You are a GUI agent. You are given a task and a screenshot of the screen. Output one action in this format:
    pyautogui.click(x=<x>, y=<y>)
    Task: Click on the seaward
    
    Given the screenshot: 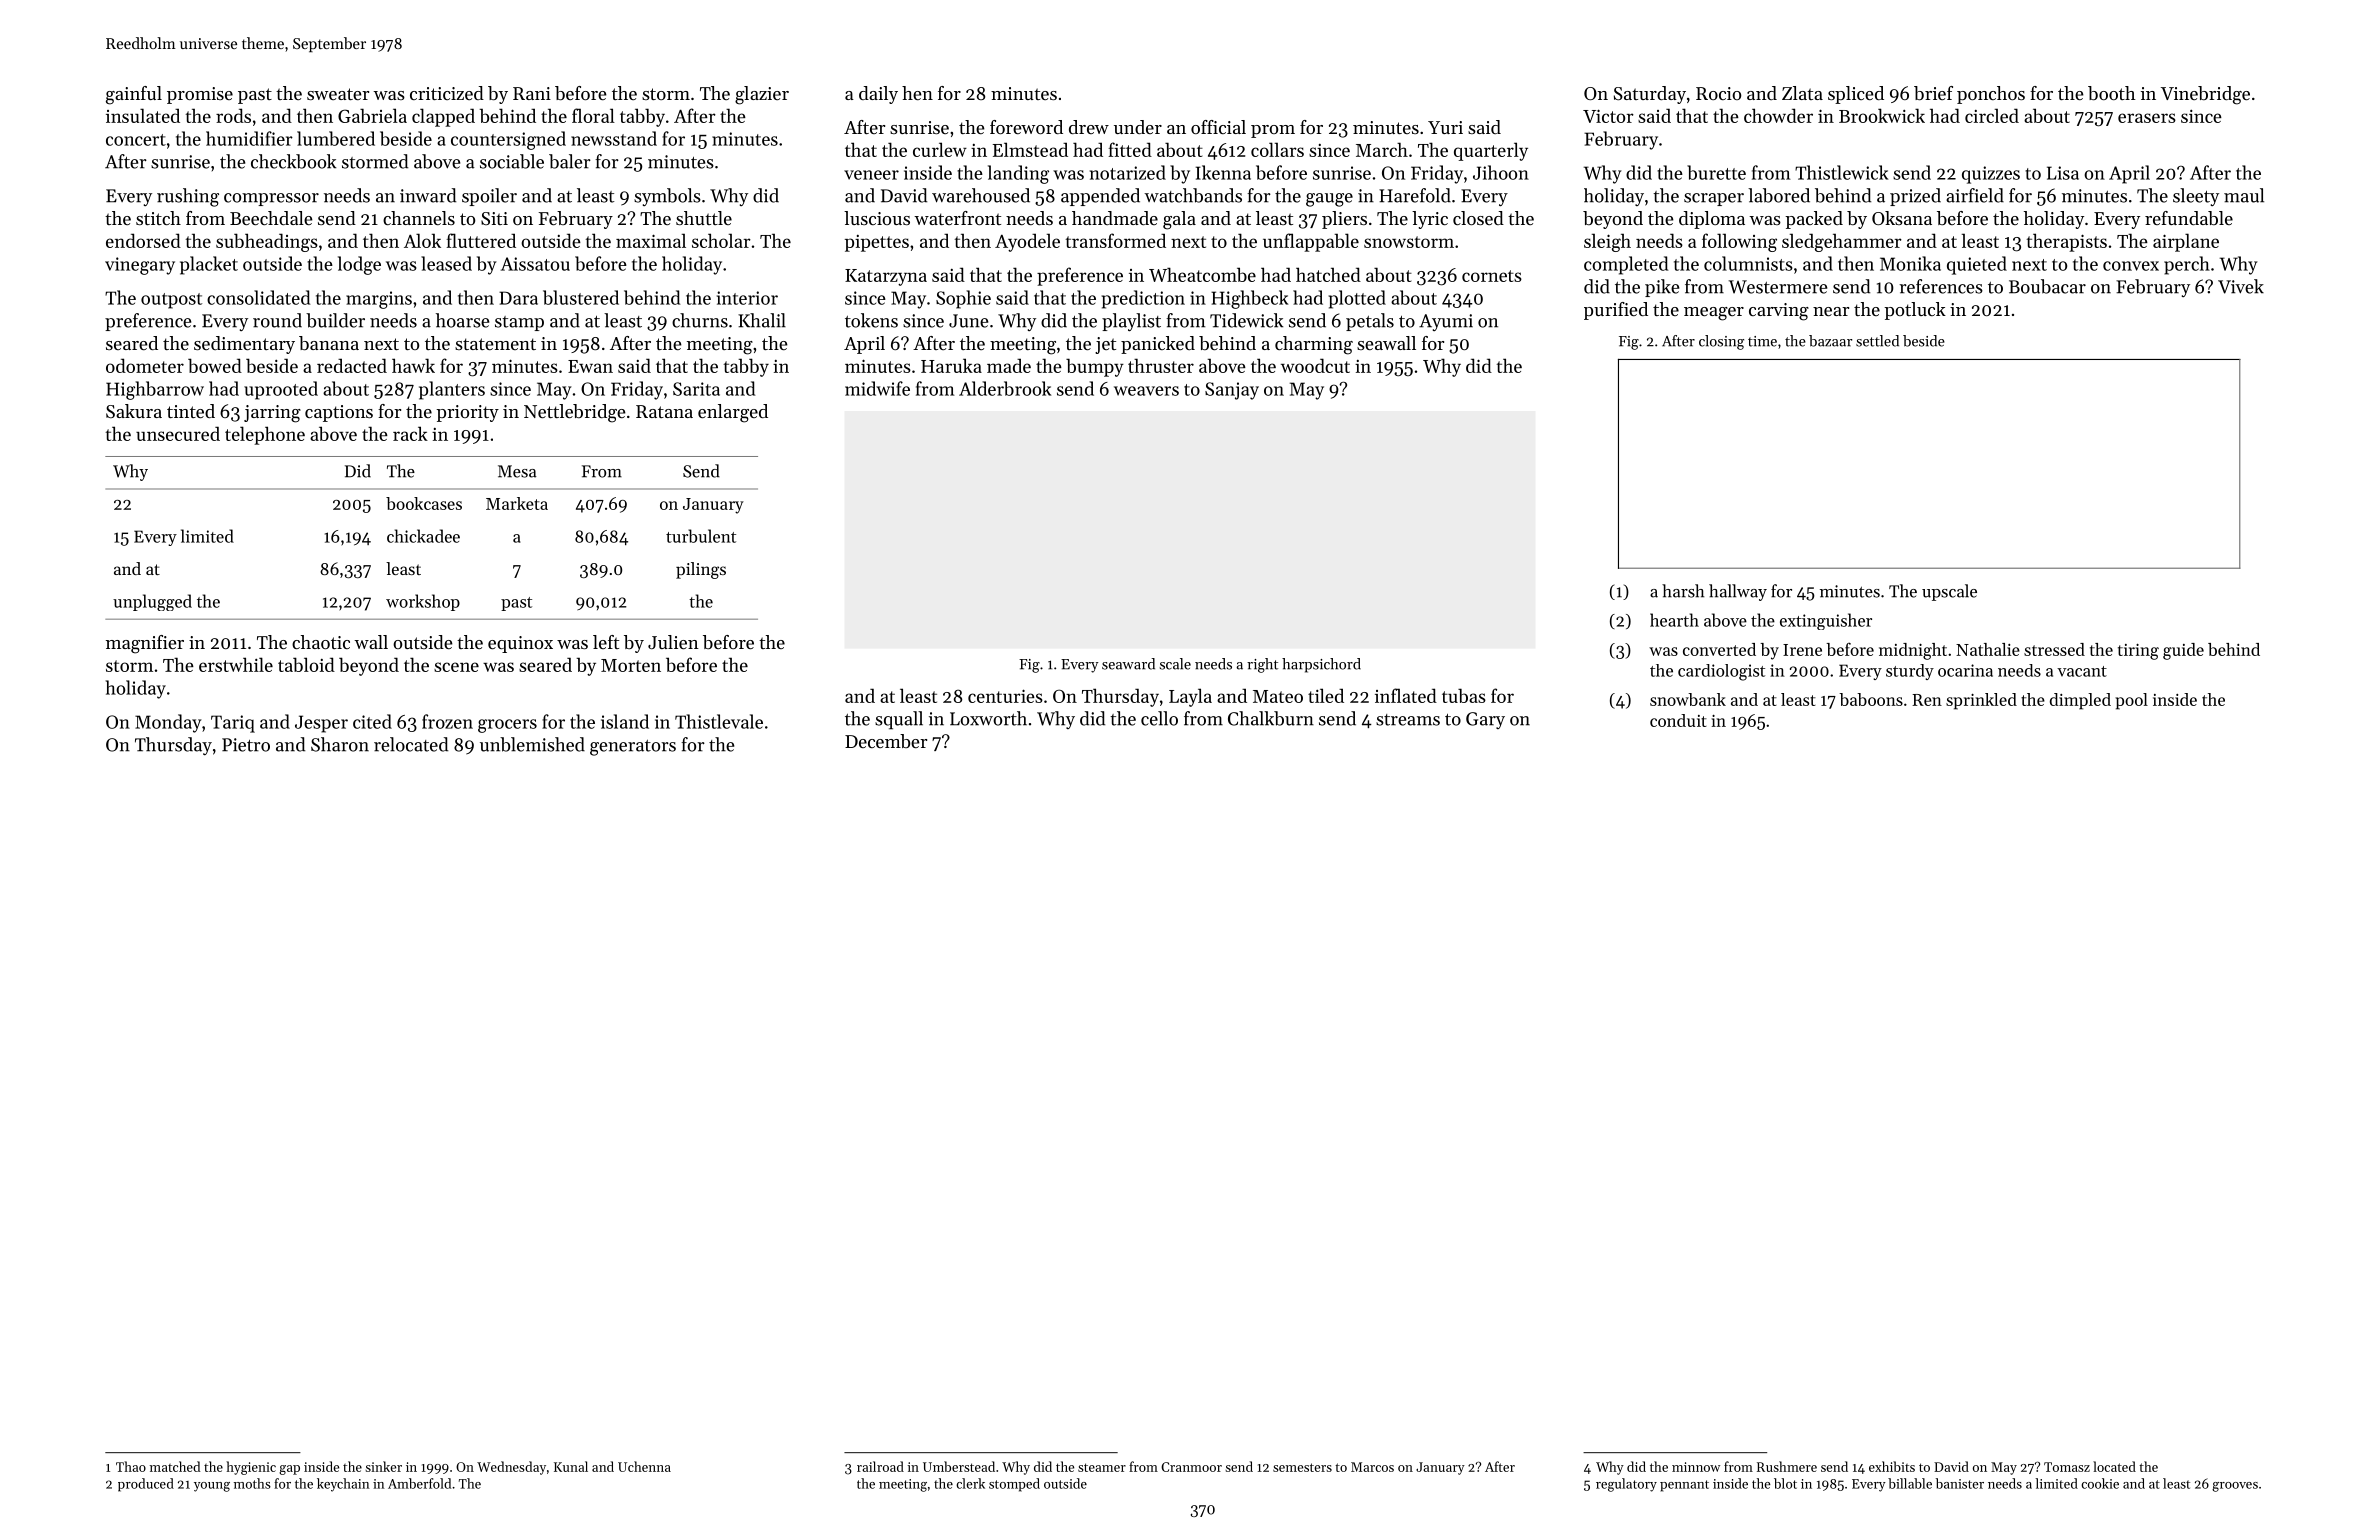 What is the action you would take?
    pyautogui.click(x=1128, y=664)
